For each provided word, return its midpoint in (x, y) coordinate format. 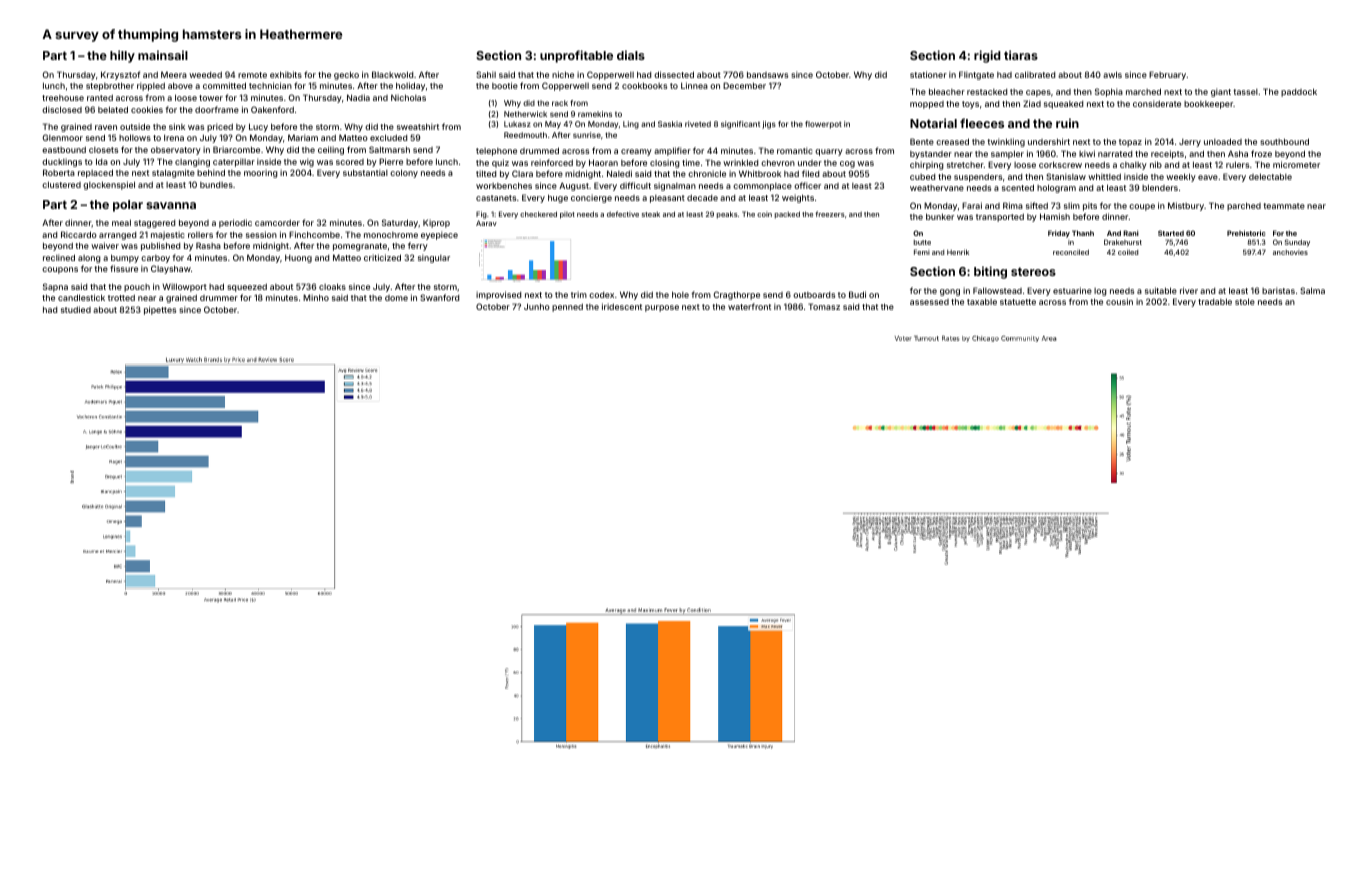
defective (623, 214)
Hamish (1055, 216)
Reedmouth (525, 135)
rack (560, 103)
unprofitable (576, 56)
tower (211, 98)
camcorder (277, 223)
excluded (388, 137)
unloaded (1223, 141)
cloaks (332, 286)
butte (922, 242)
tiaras (1021, 55)
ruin (1067, 123)
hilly (122, 56)
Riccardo (79, 234)
